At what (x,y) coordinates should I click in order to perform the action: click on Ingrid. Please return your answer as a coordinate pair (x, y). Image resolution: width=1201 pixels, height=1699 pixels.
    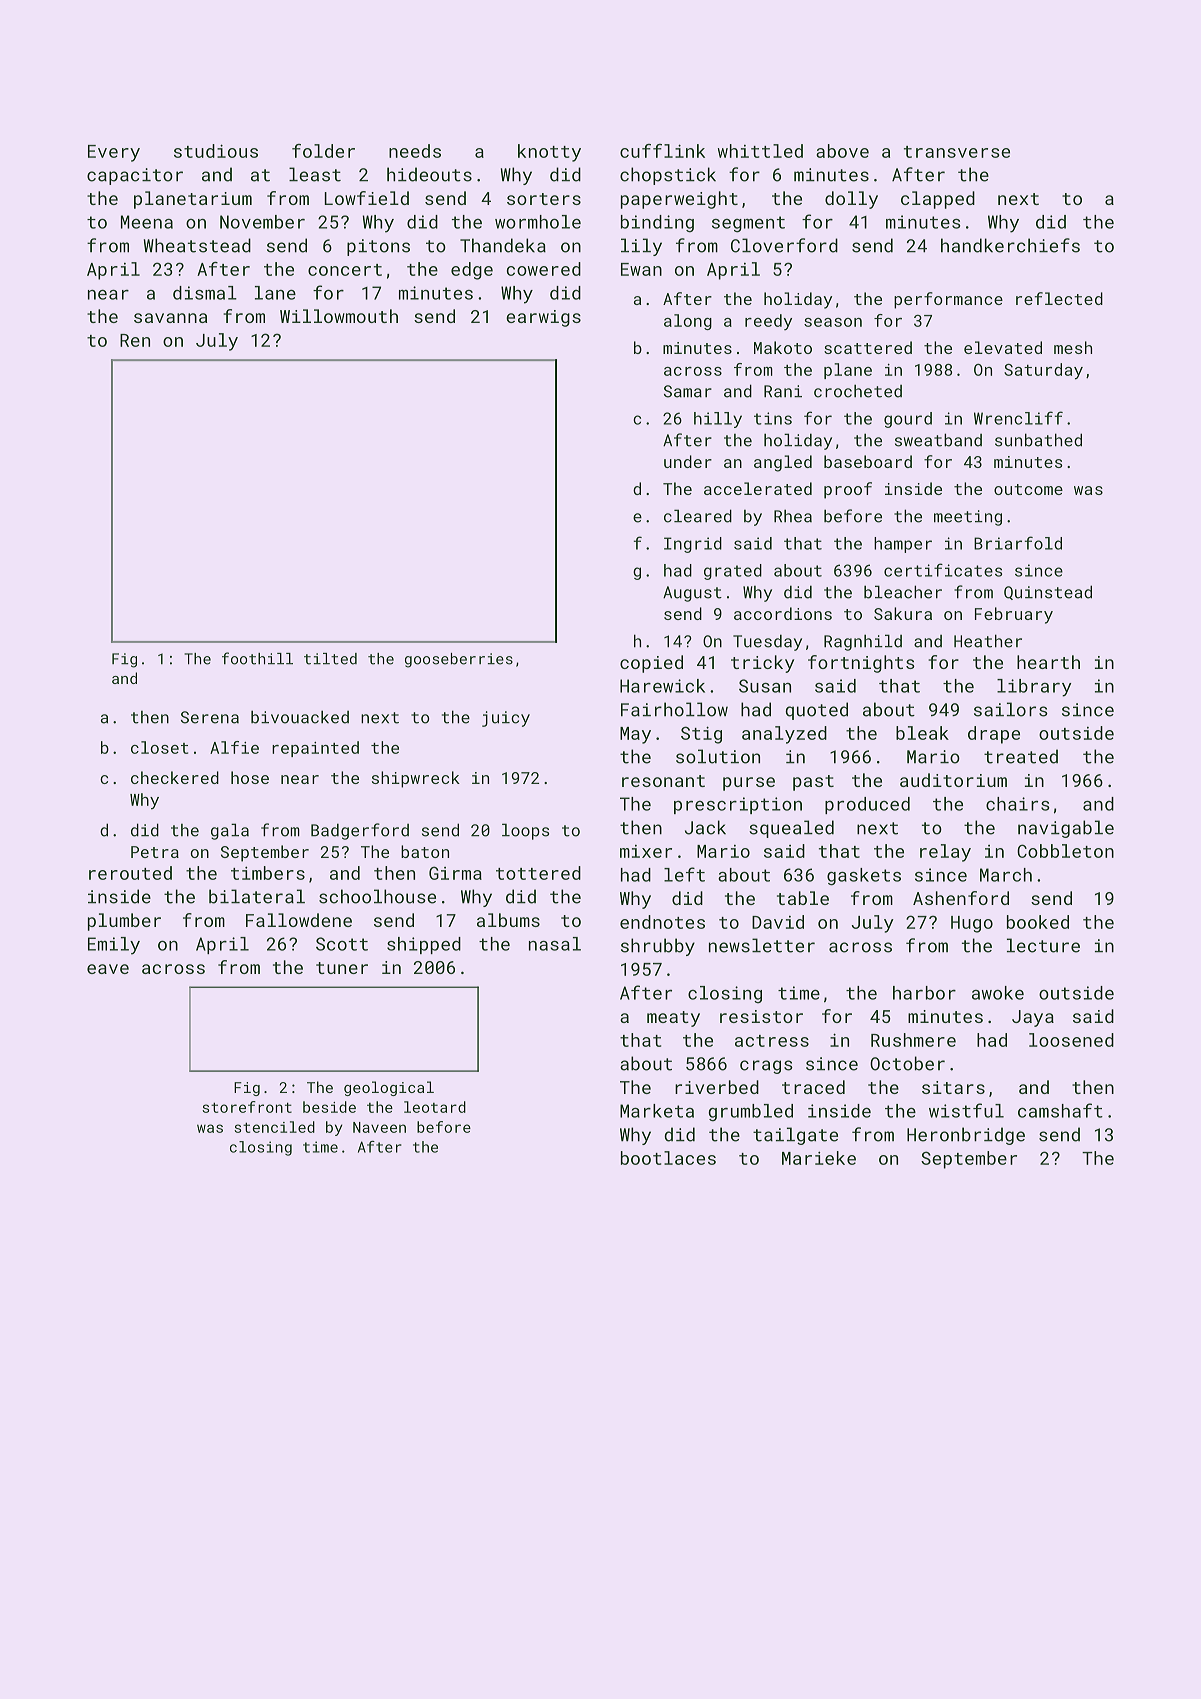
    Looking at the image, I should click on (693, 545).
